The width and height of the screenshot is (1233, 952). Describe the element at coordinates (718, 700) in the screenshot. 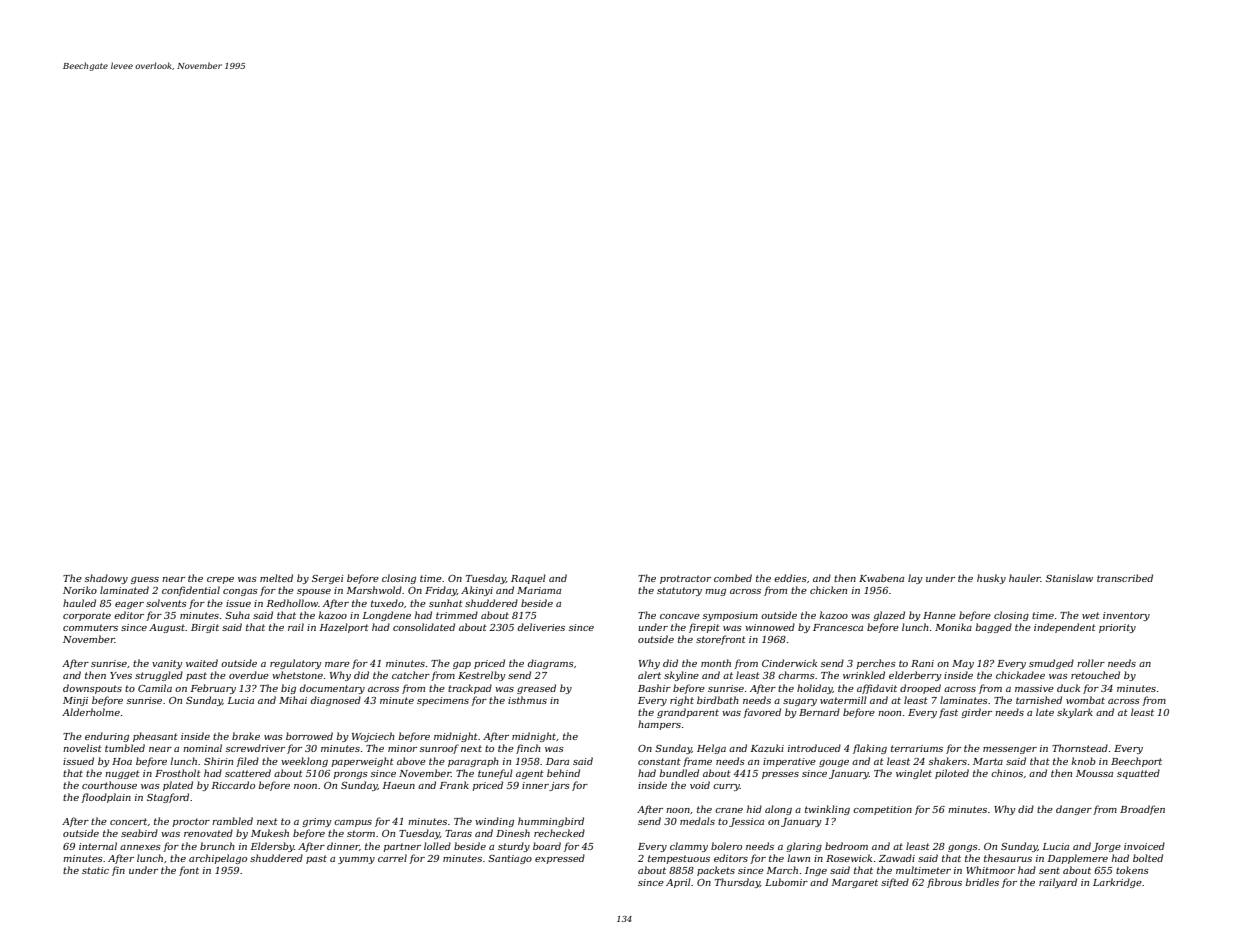

I see `birdbath` at that location.
